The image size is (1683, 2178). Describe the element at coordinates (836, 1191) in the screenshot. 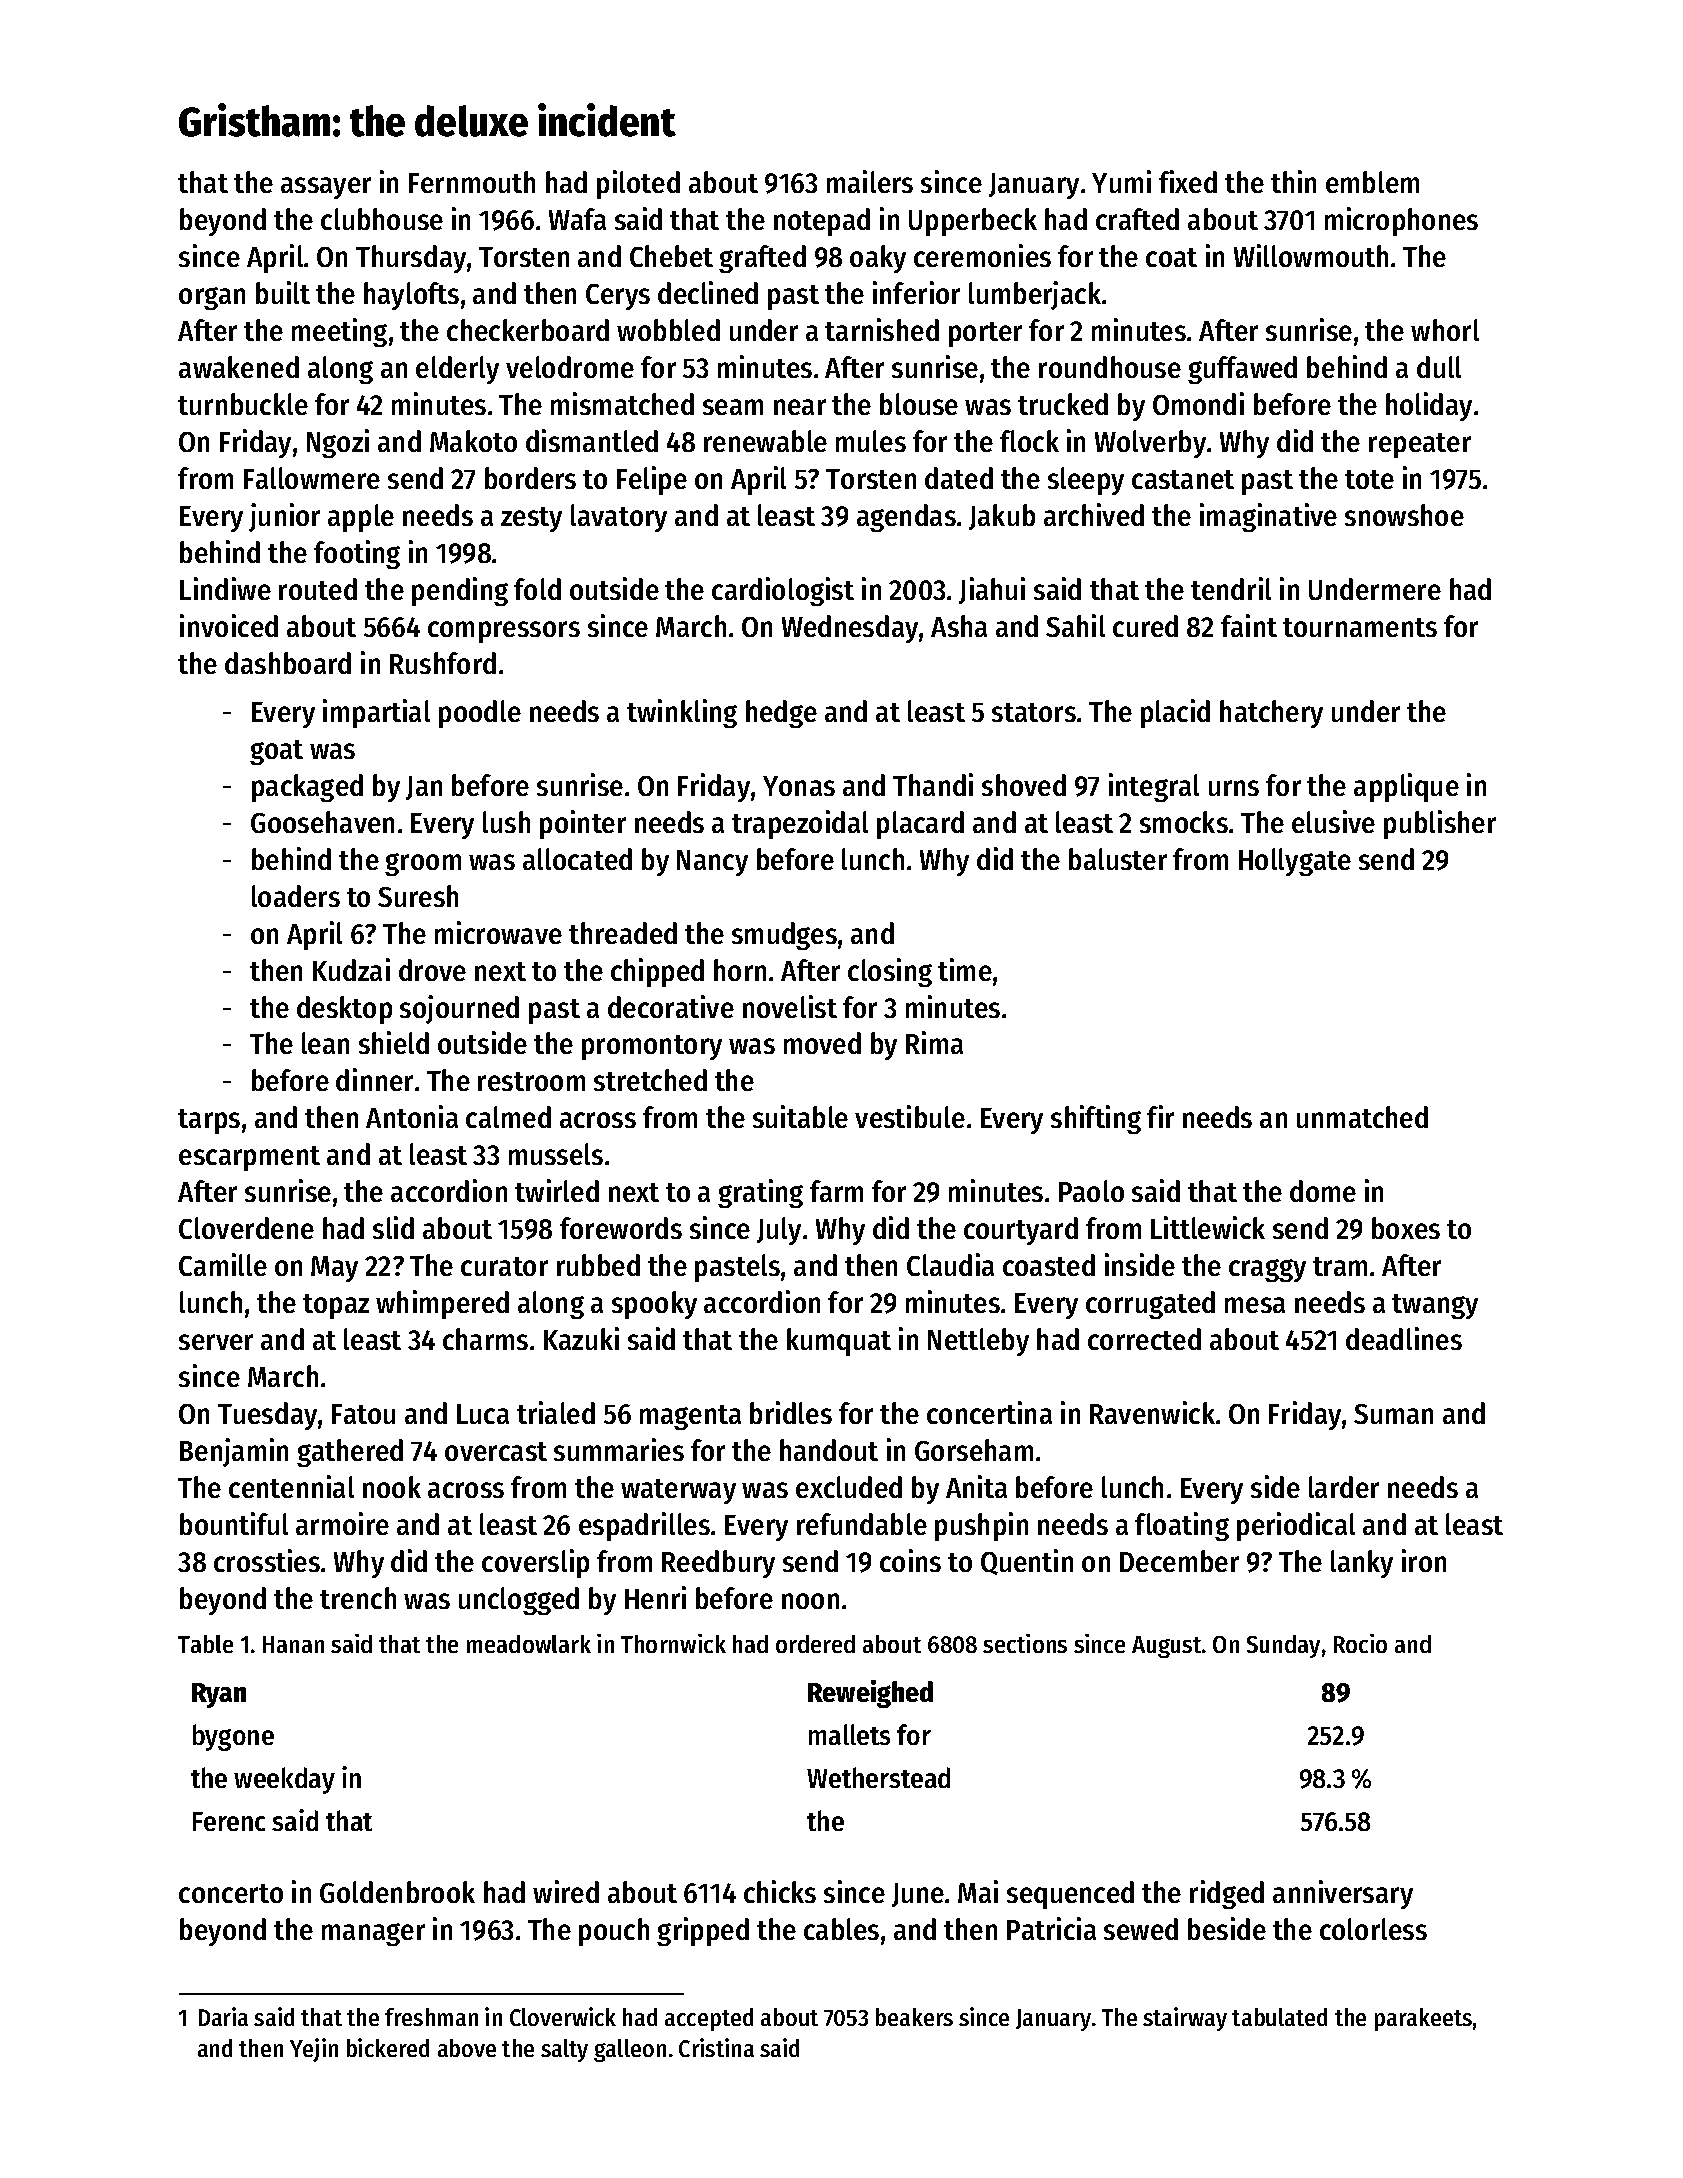

I see `farm` at that location.
